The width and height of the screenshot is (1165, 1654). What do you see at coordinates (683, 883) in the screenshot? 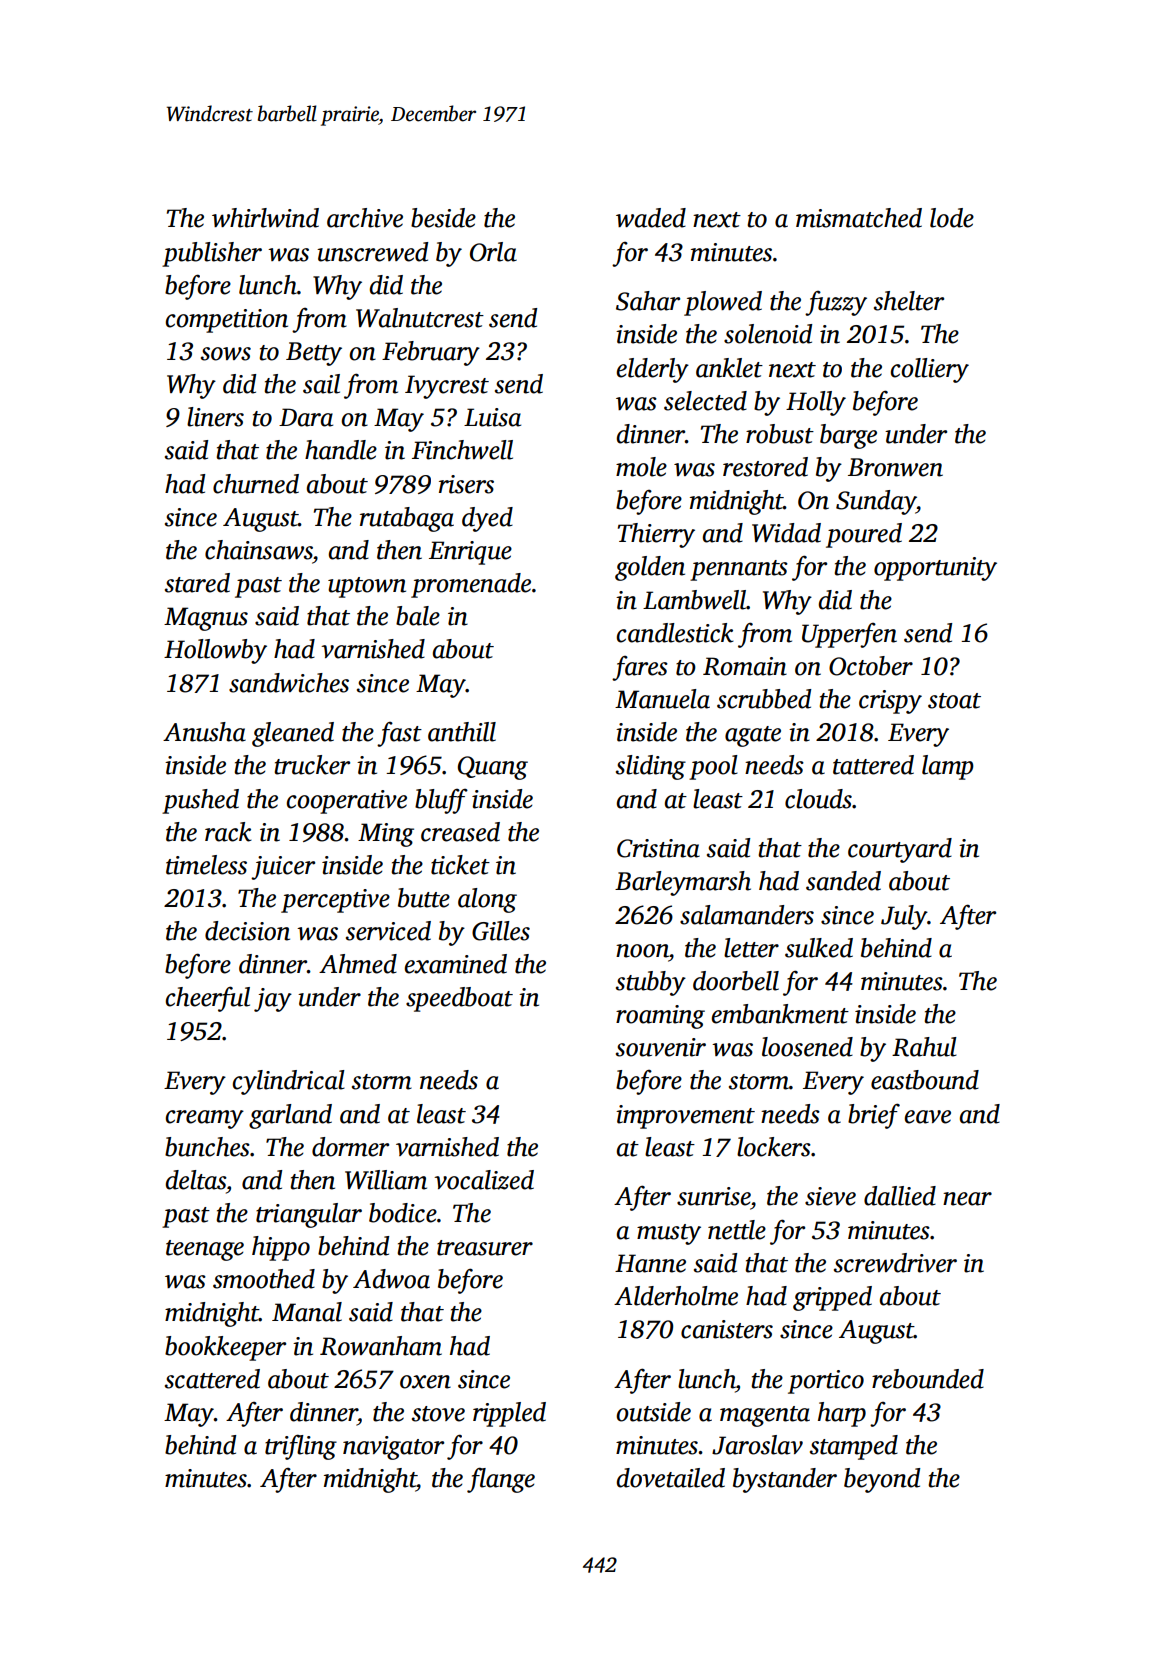
I see `Barleymarsh` at bounding box center [683, 883].
